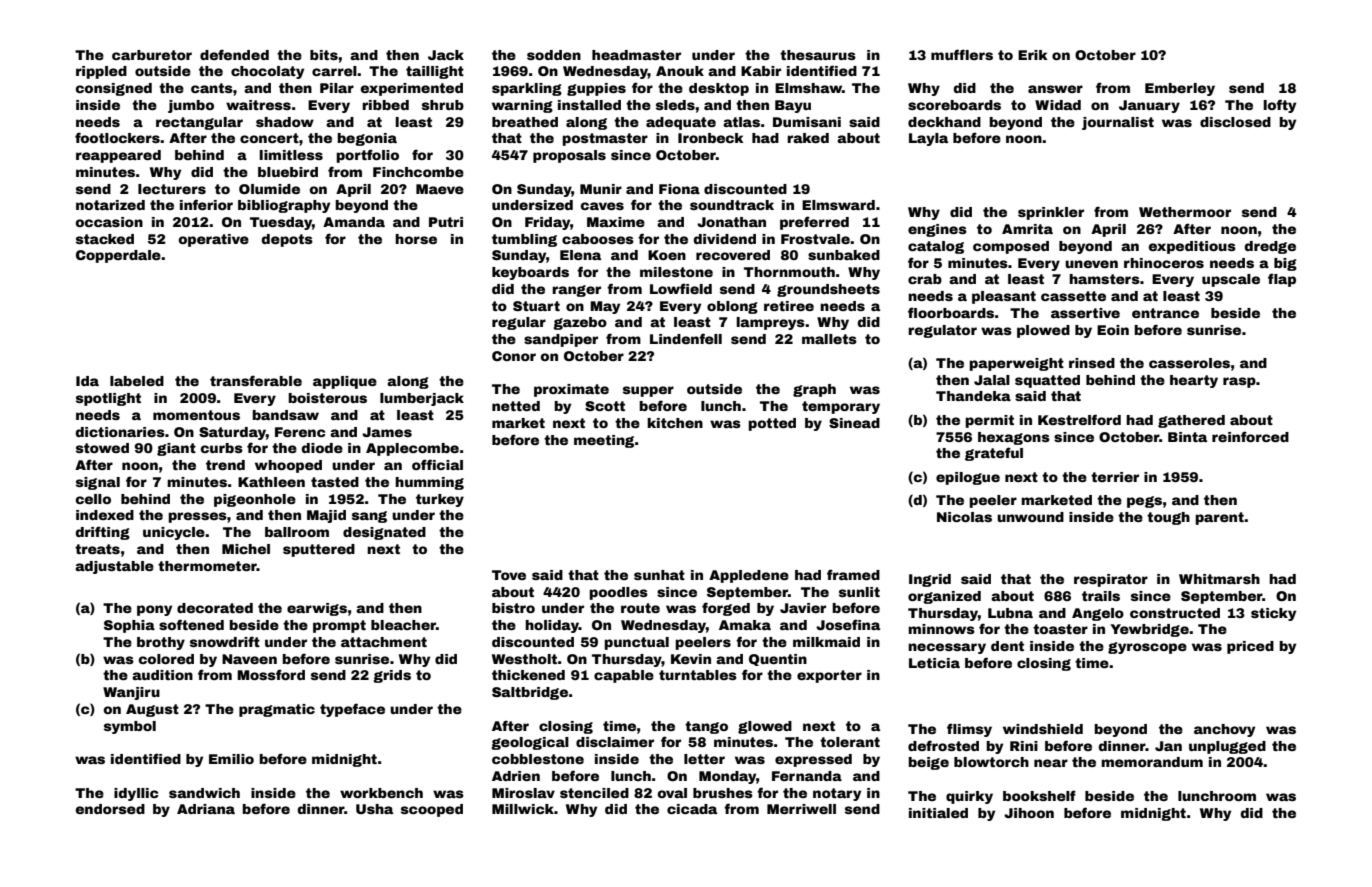 The width and height of the page is (1372, 887). I want to click on Elmsward, so click(838, 205).
